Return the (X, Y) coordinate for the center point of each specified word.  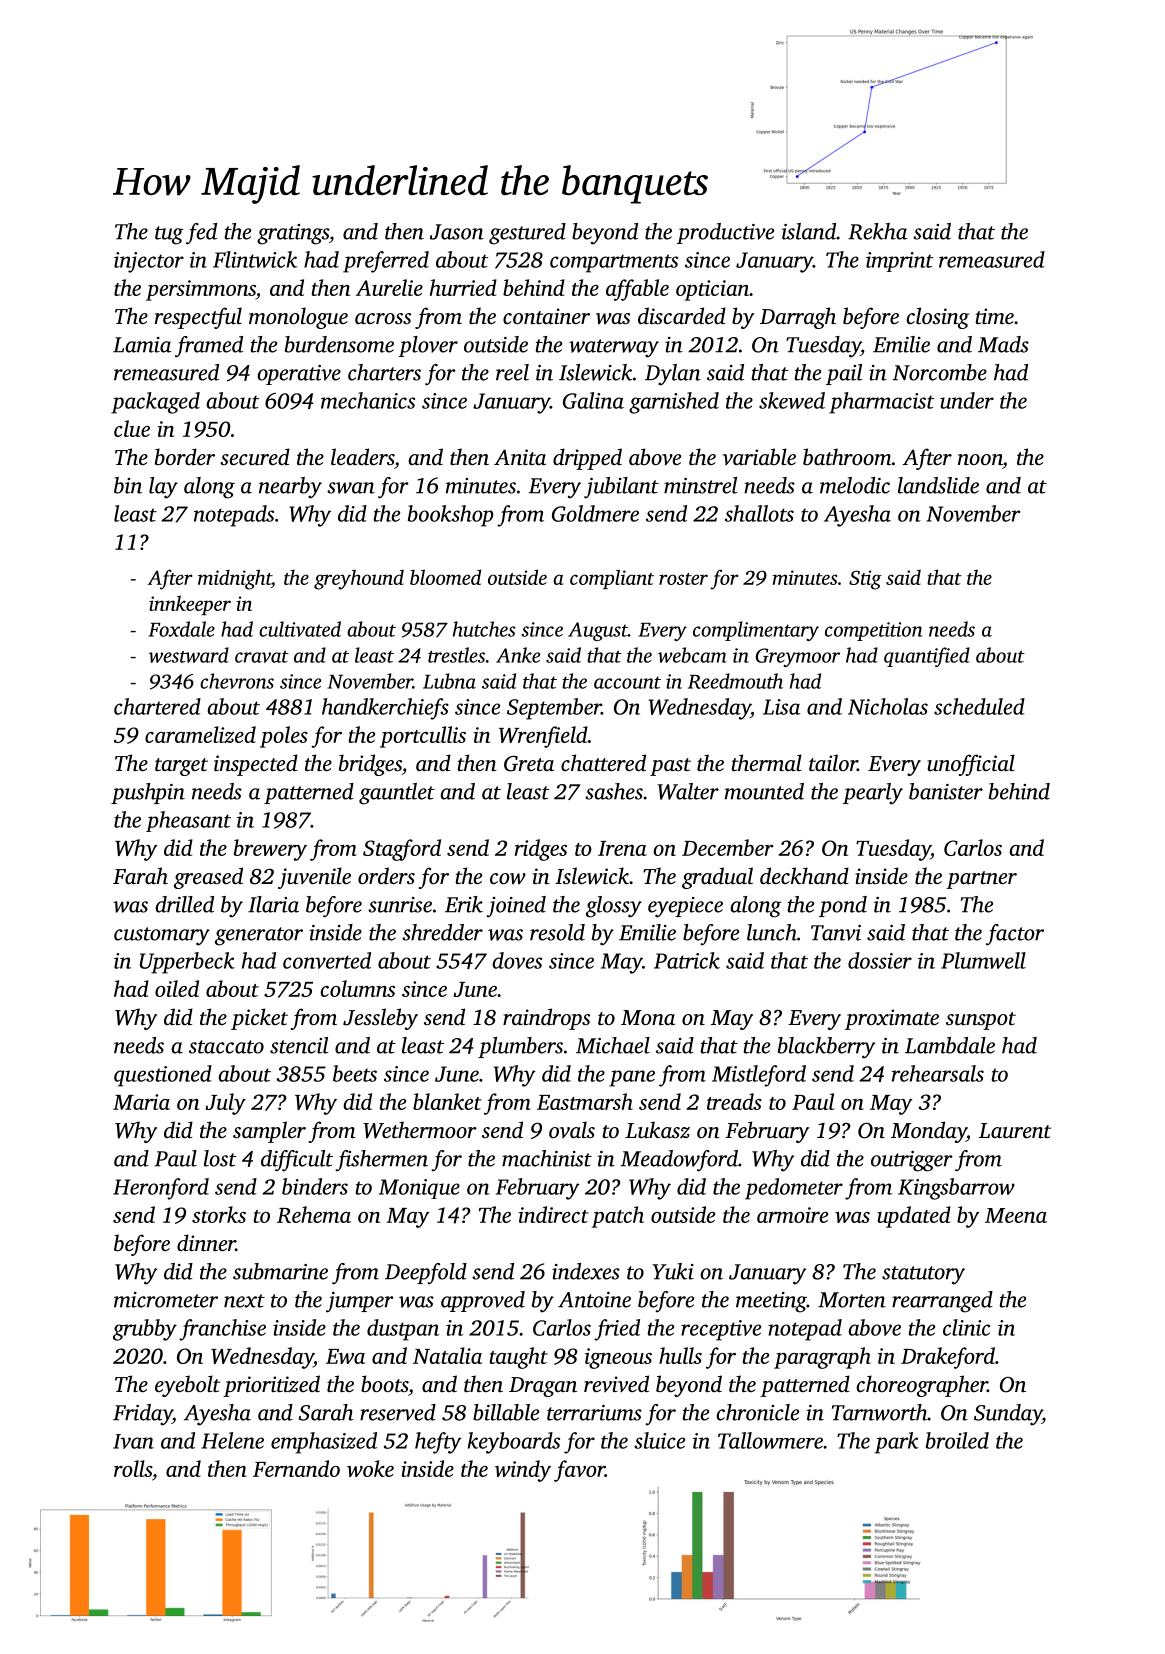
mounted (764, 791)
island (809, 231)
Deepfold (426, 1274)
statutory (923, 1275)
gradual (717, 878)
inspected (256, 765)
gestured (527, 234)
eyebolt (187, 1386)
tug (169, 235)
